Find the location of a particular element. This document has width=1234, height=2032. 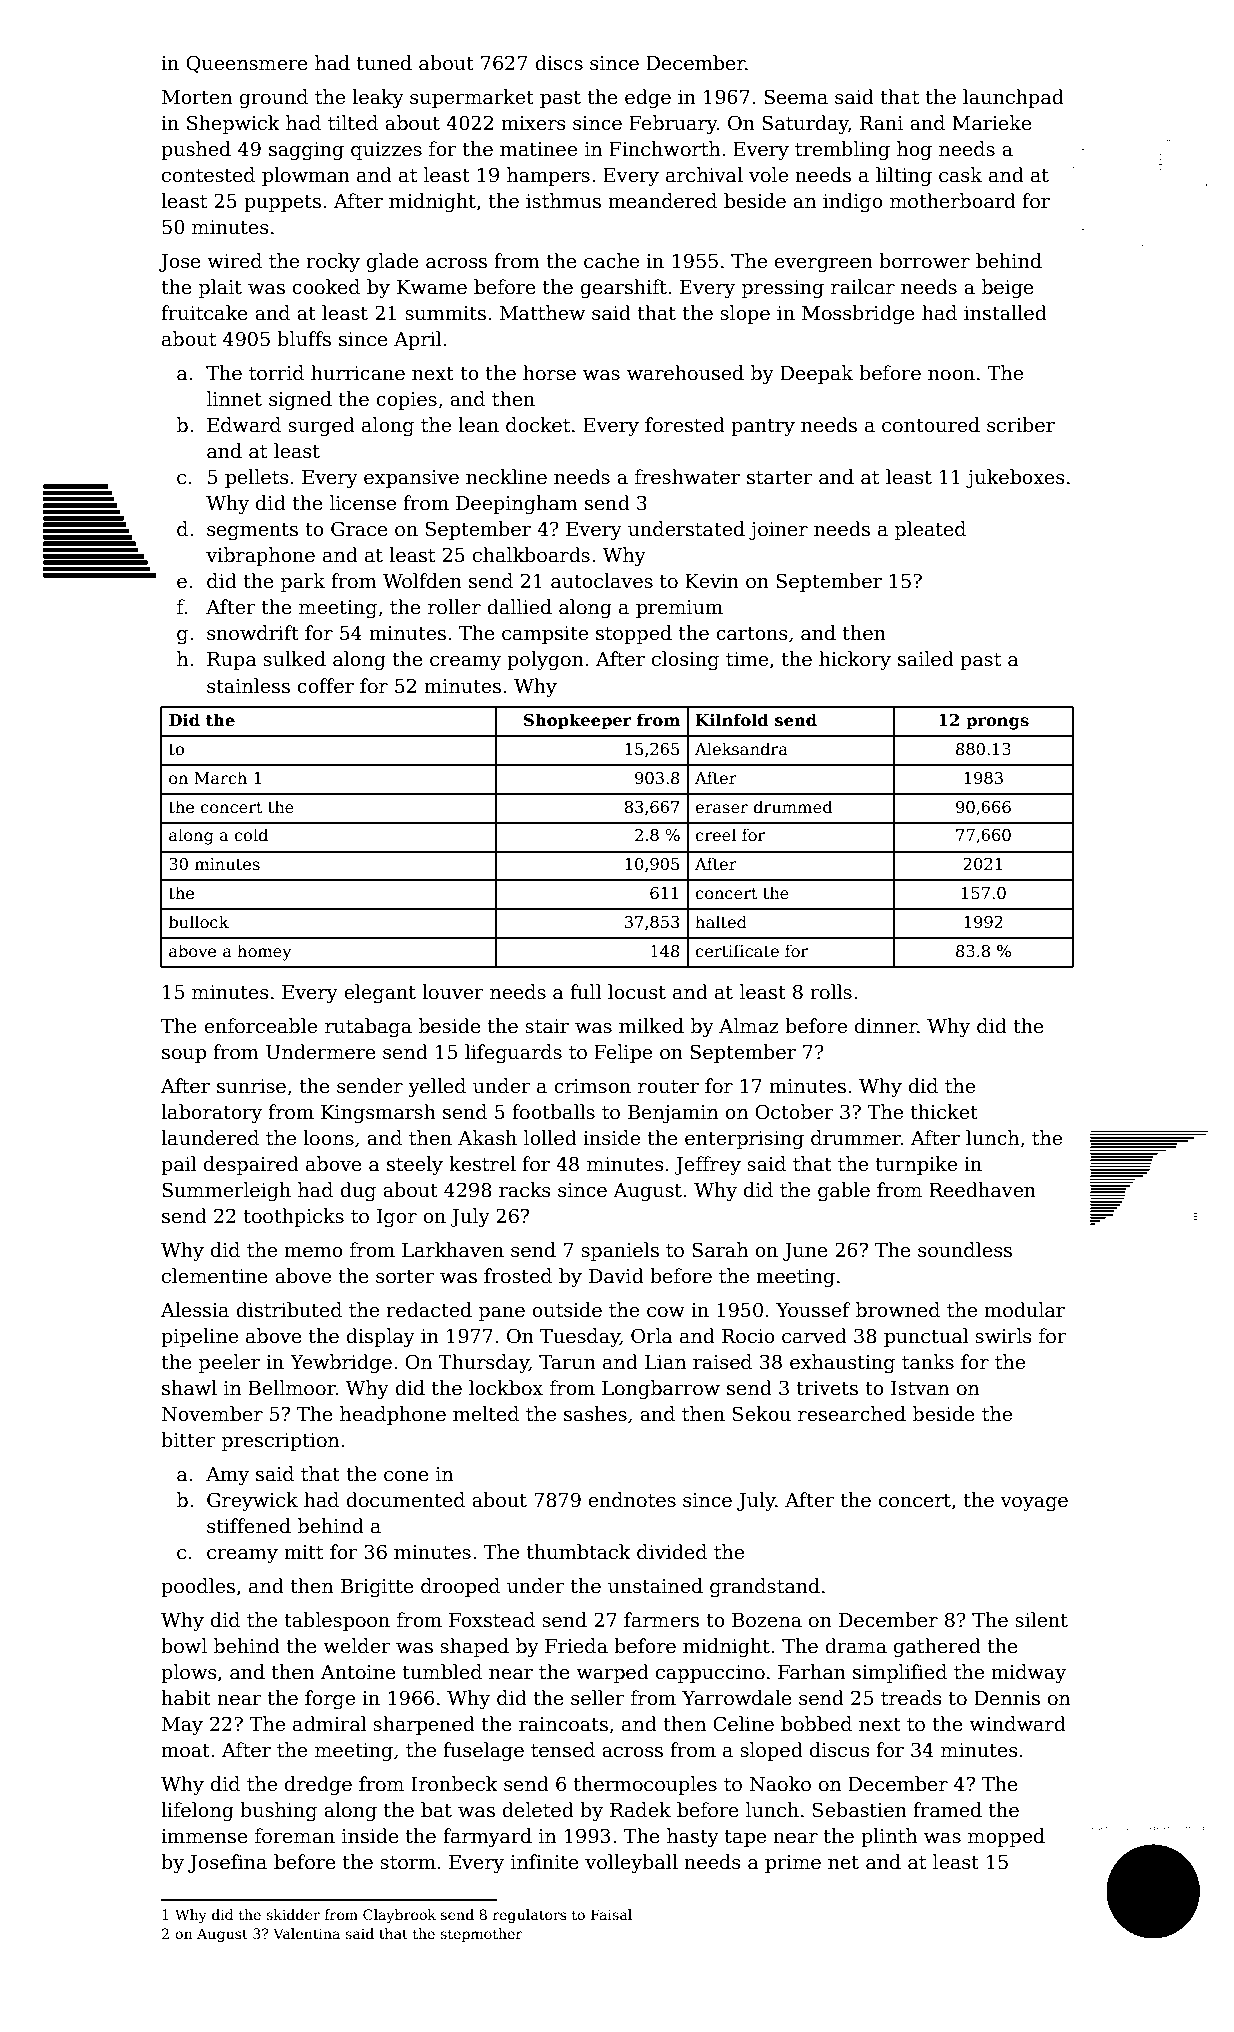

bullock is located at coordinates (199, 922).
